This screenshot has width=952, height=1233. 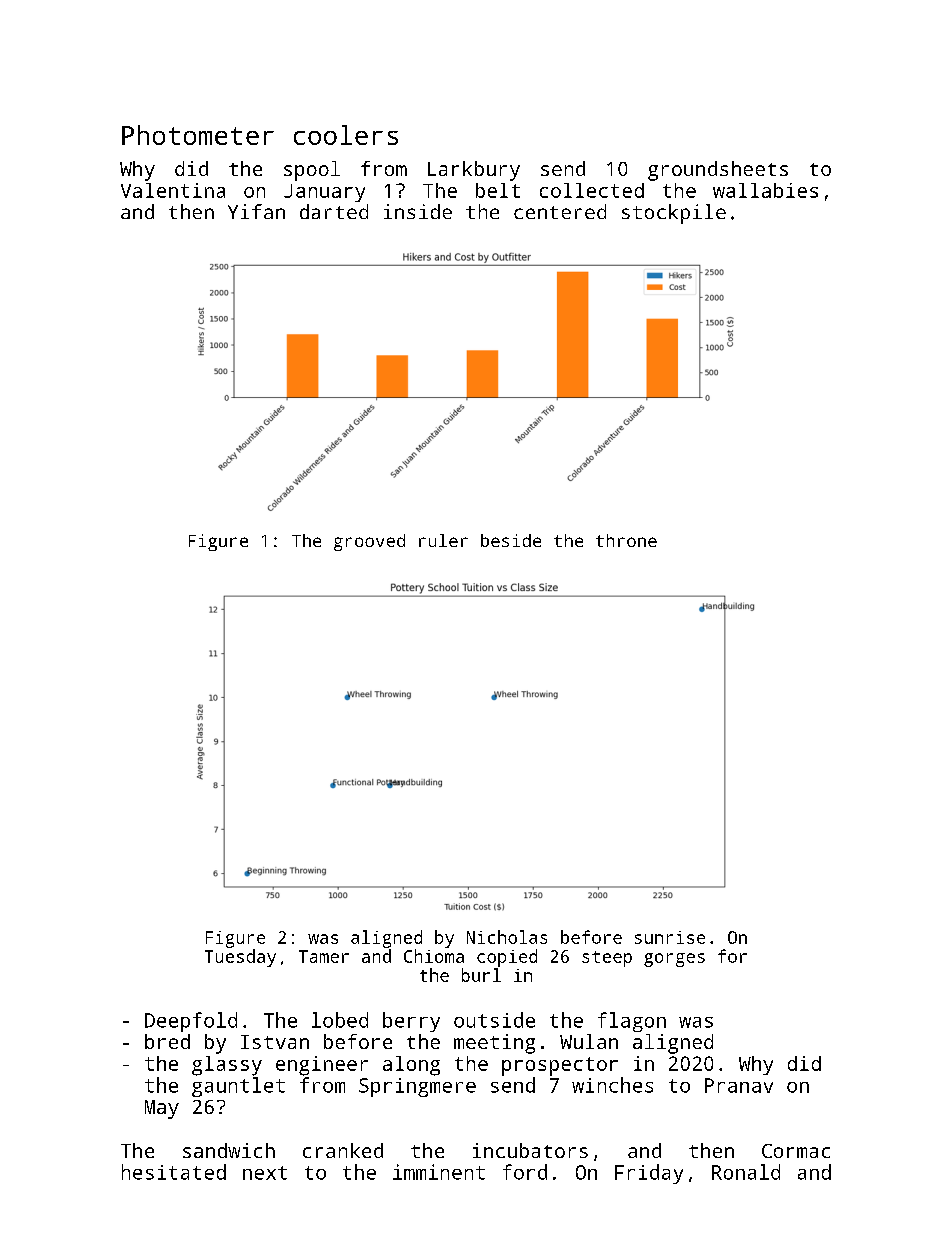 What do you see at coordinates (443, 540) in the screenshot?
I see `ruler` at bounding box center [443, 540].
